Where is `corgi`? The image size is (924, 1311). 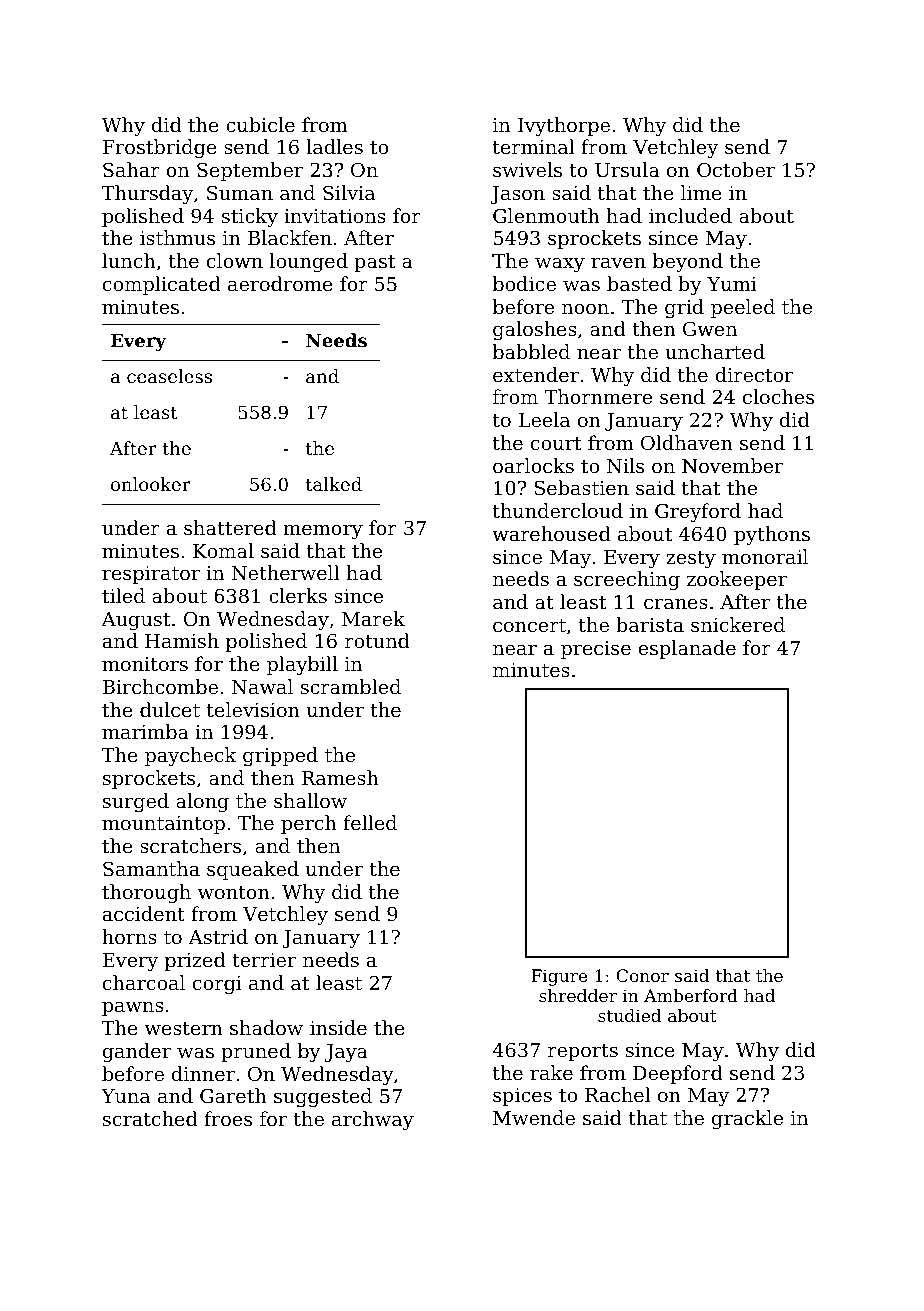 corgi is located at coordinates (217, 985).
